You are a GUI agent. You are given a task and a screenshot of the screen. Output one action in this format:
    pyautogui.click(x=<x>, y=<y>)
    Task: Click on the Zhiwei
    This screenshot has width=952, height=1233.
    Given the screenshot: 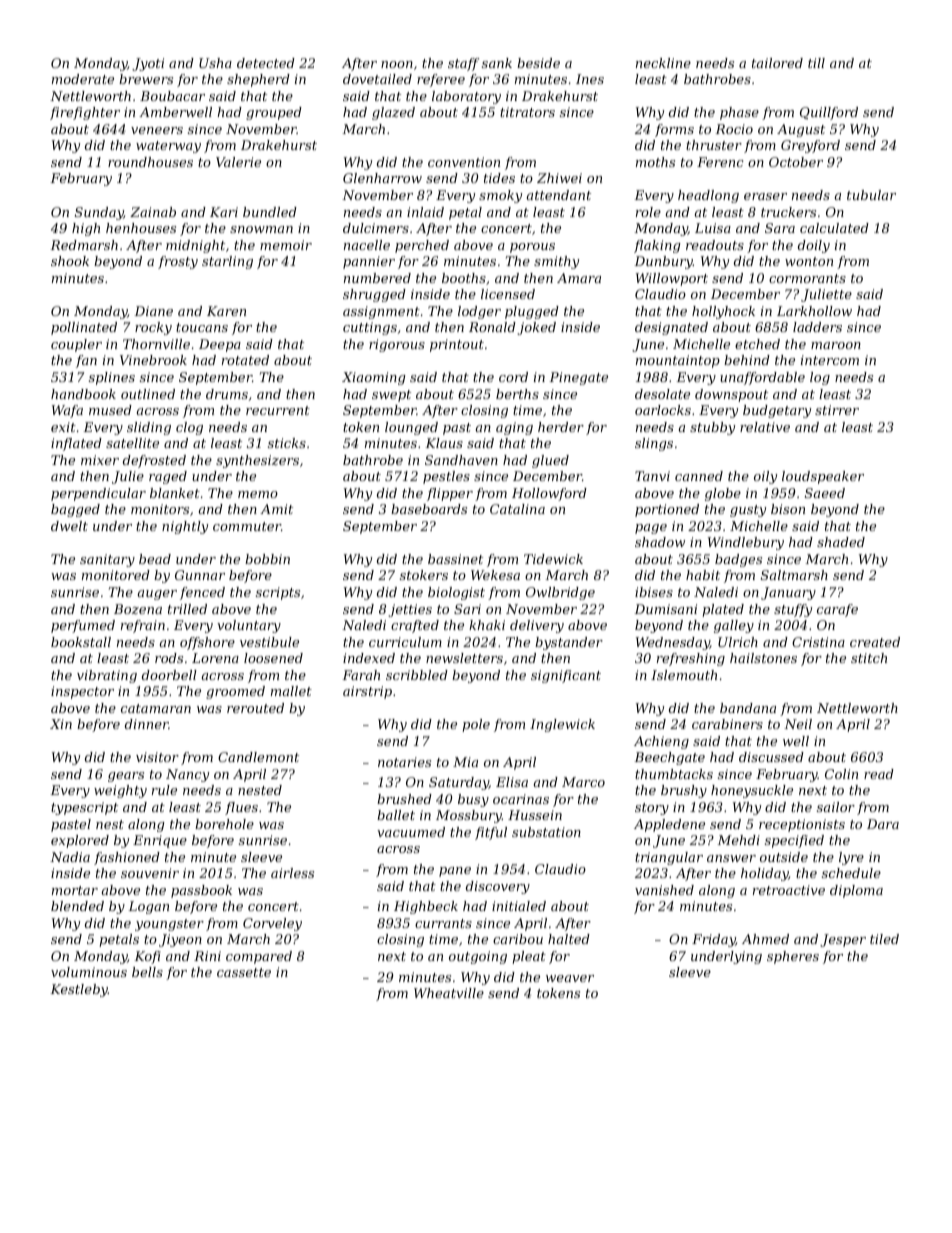 What is the action you would take?
    pyautogui.click(x=559, y=178)
